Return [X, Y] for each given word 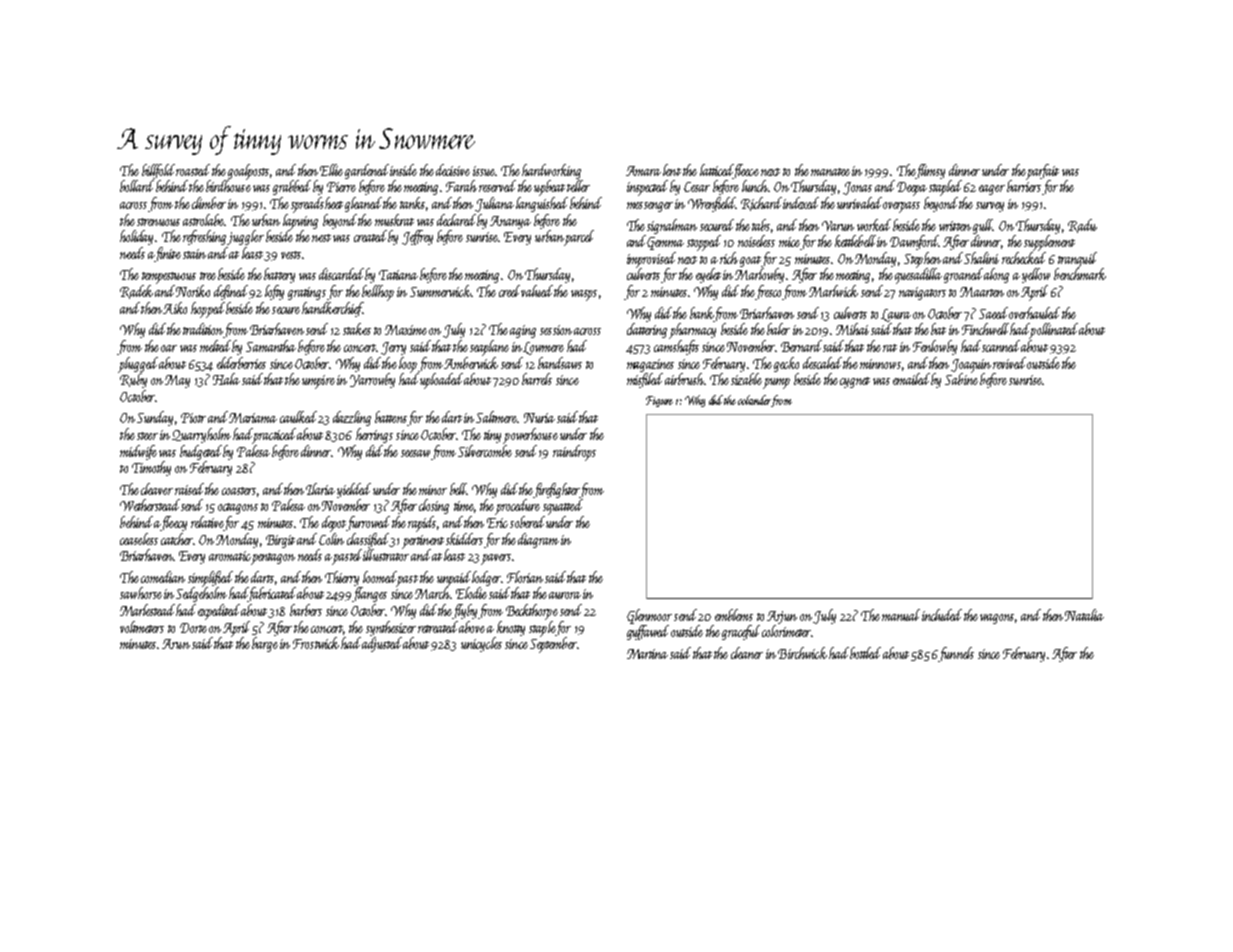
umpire [318, 382]
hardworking [551, 171]
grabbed [292, 187]
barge [265, 644]
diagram [538, 540]
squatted [563, 507]
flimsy [930, 171]
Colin [331, 539]
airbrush [684, 379]
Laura [896, 315]
